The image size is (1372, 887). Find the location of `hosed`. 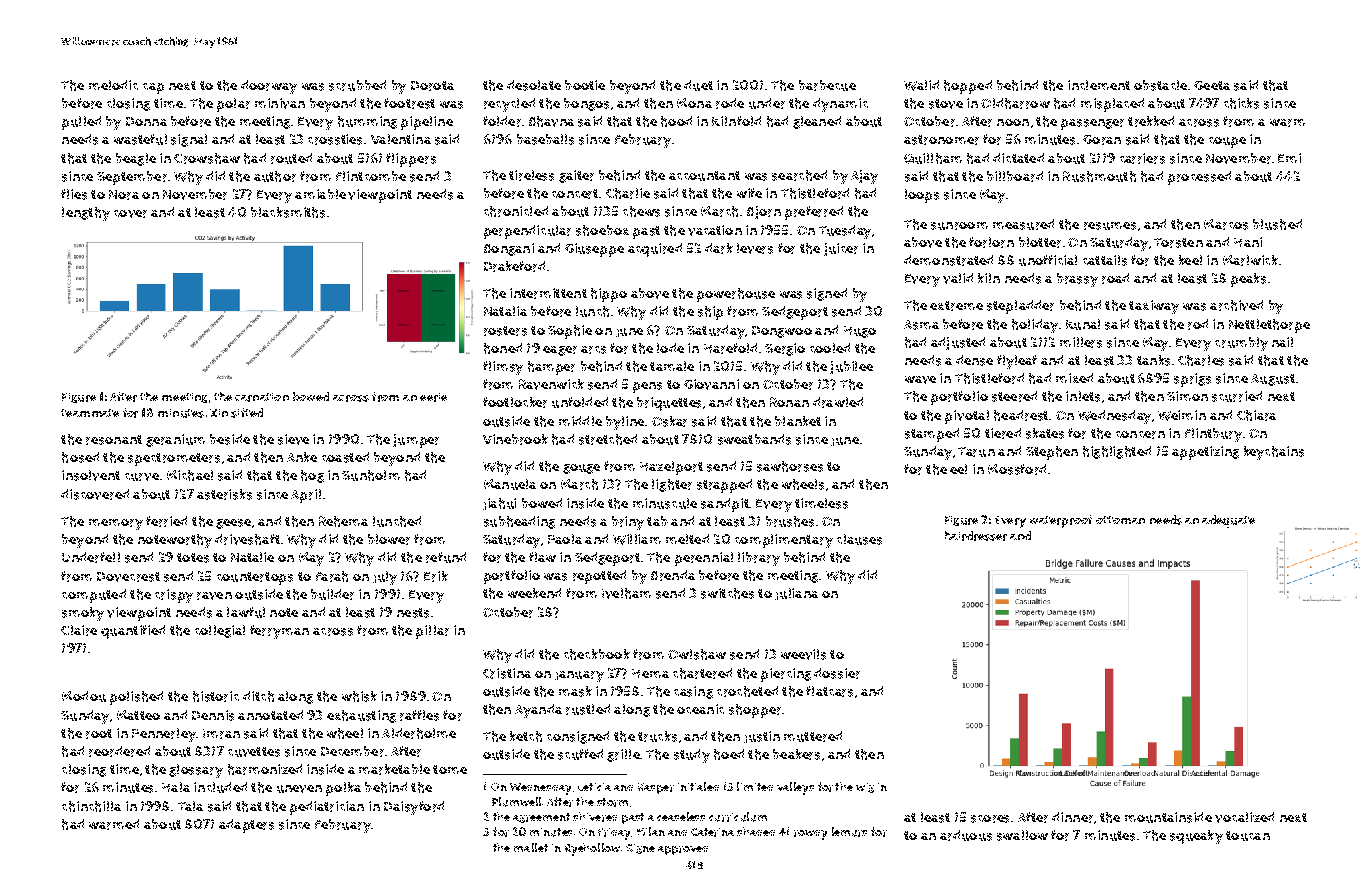

hosed is located at coordinates (80, 457).
